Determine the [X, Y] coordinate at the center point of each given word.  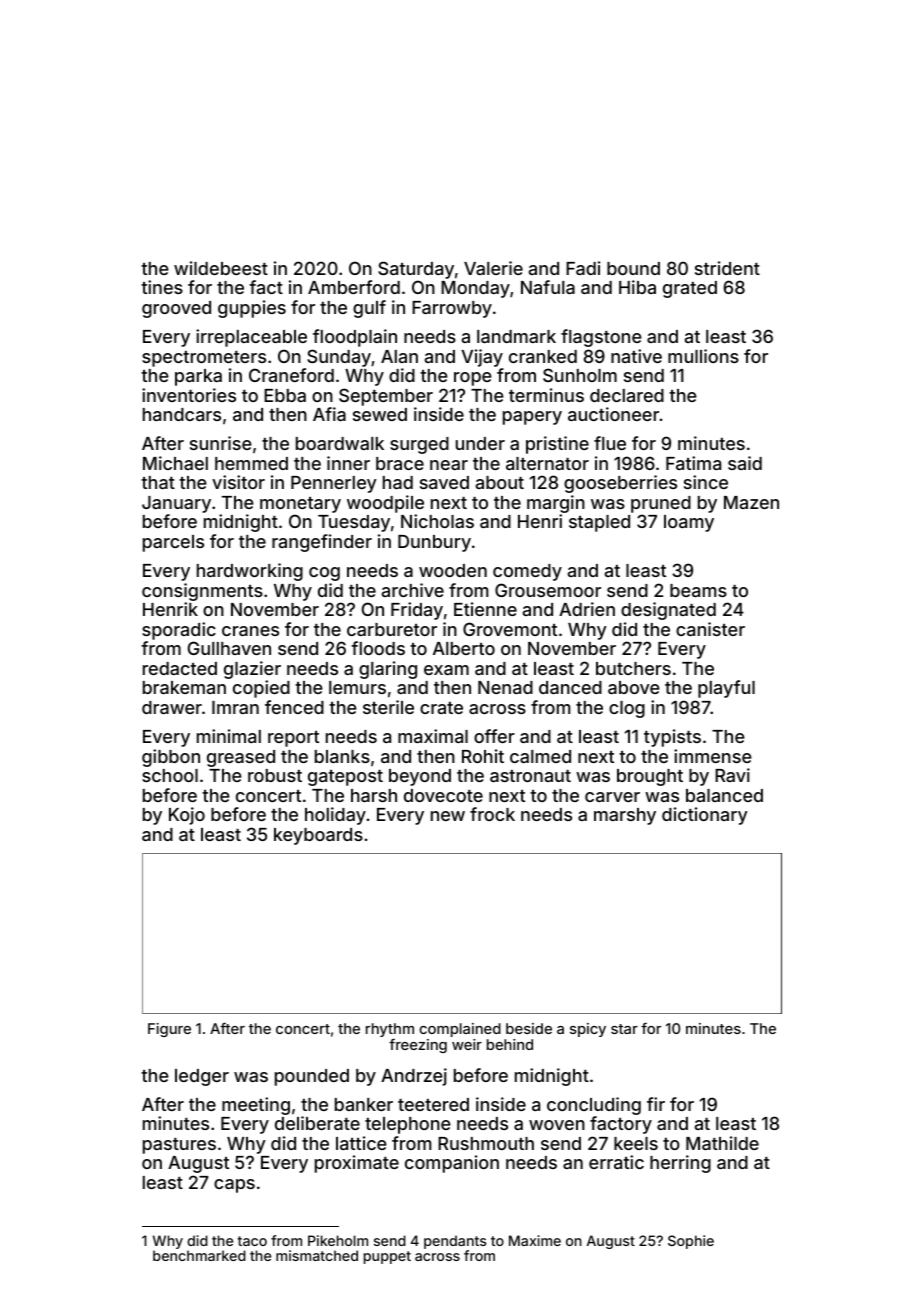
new [448, 816]
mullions [703, 356]
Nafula [548, 287]
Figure [169, 1030]
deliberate [317, 1123]
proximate [357, 1164]
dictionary [705, 816]
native [636, 356]
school [170, 775]
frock [492, 814]
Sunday [339, 358]
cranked [543, 356]
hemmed [251, 463]
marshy [625, 816]
